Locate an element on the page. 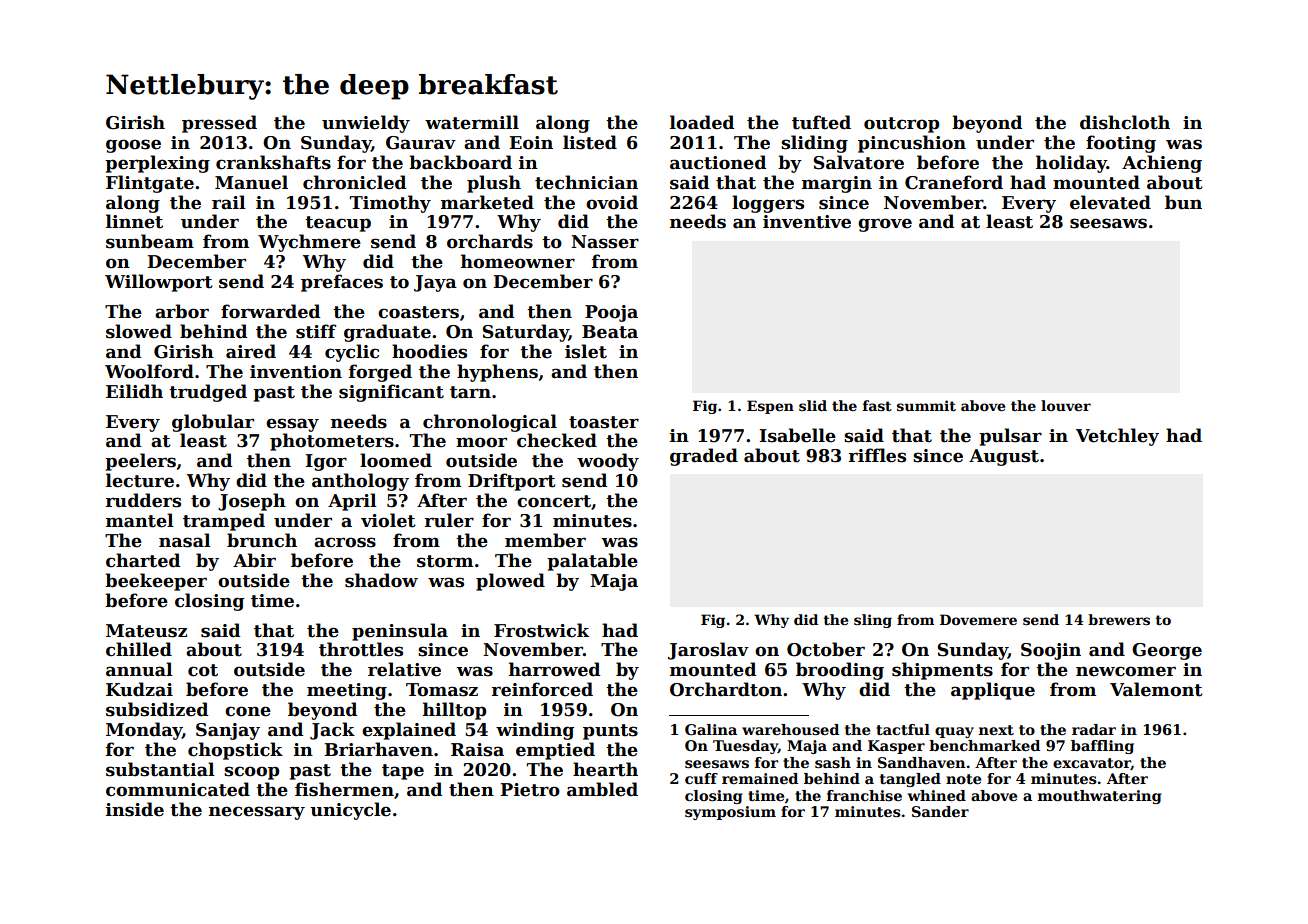 Image resolution: width=1308 pixels, height=924 pixels. pincushion is located at coordinates (912, 144).
